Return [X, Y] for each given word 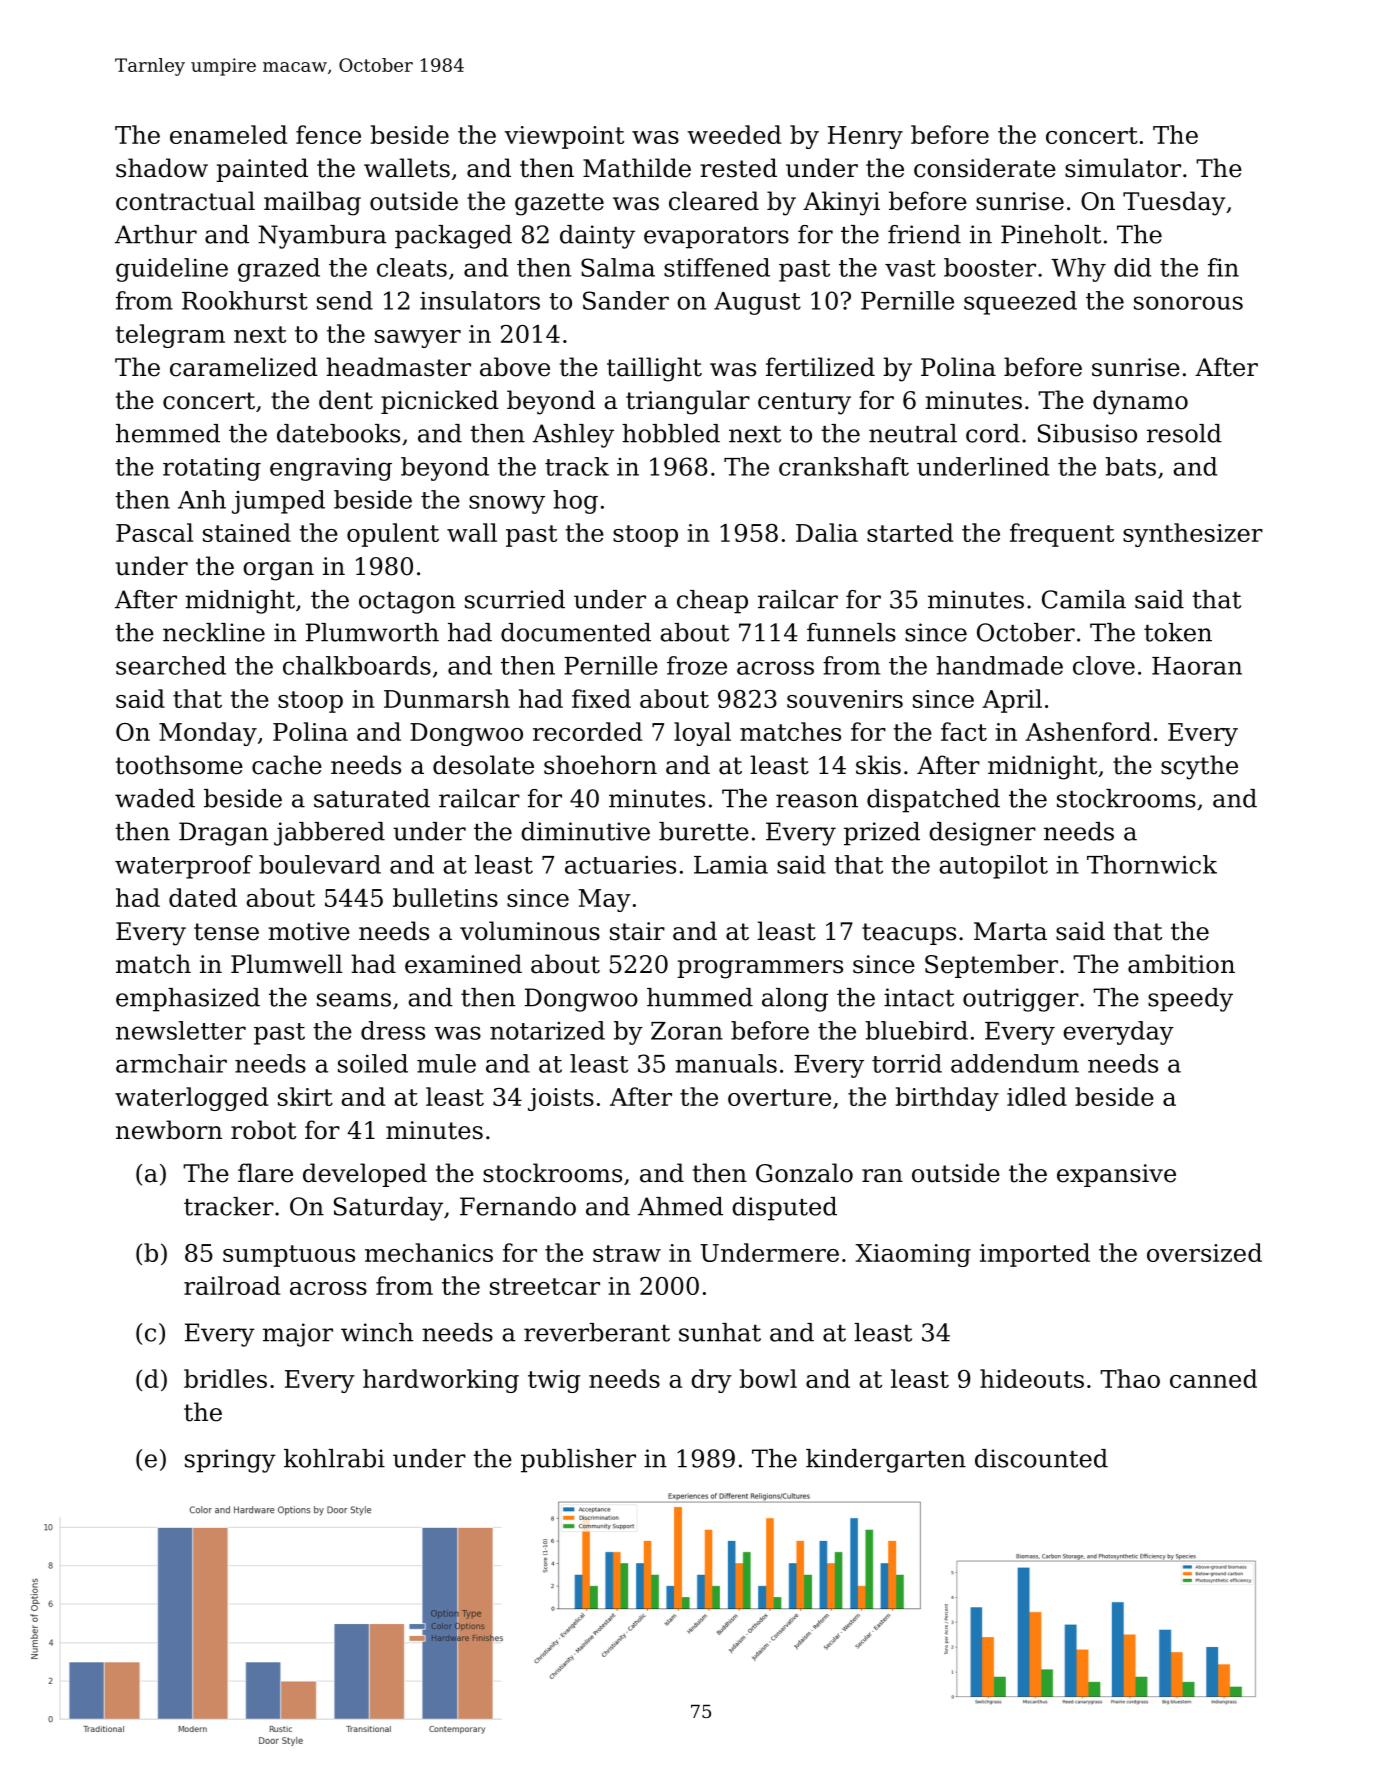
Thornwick [1152, 864]
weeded [734, 134]
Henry [865, 137]
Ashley [573, 436]
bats [1130, 466]
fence [328, 134]
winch [377, 1332]
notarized [547, 1030]
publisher [578, 1461]
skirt [305, 1096]
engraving [331, 469]
